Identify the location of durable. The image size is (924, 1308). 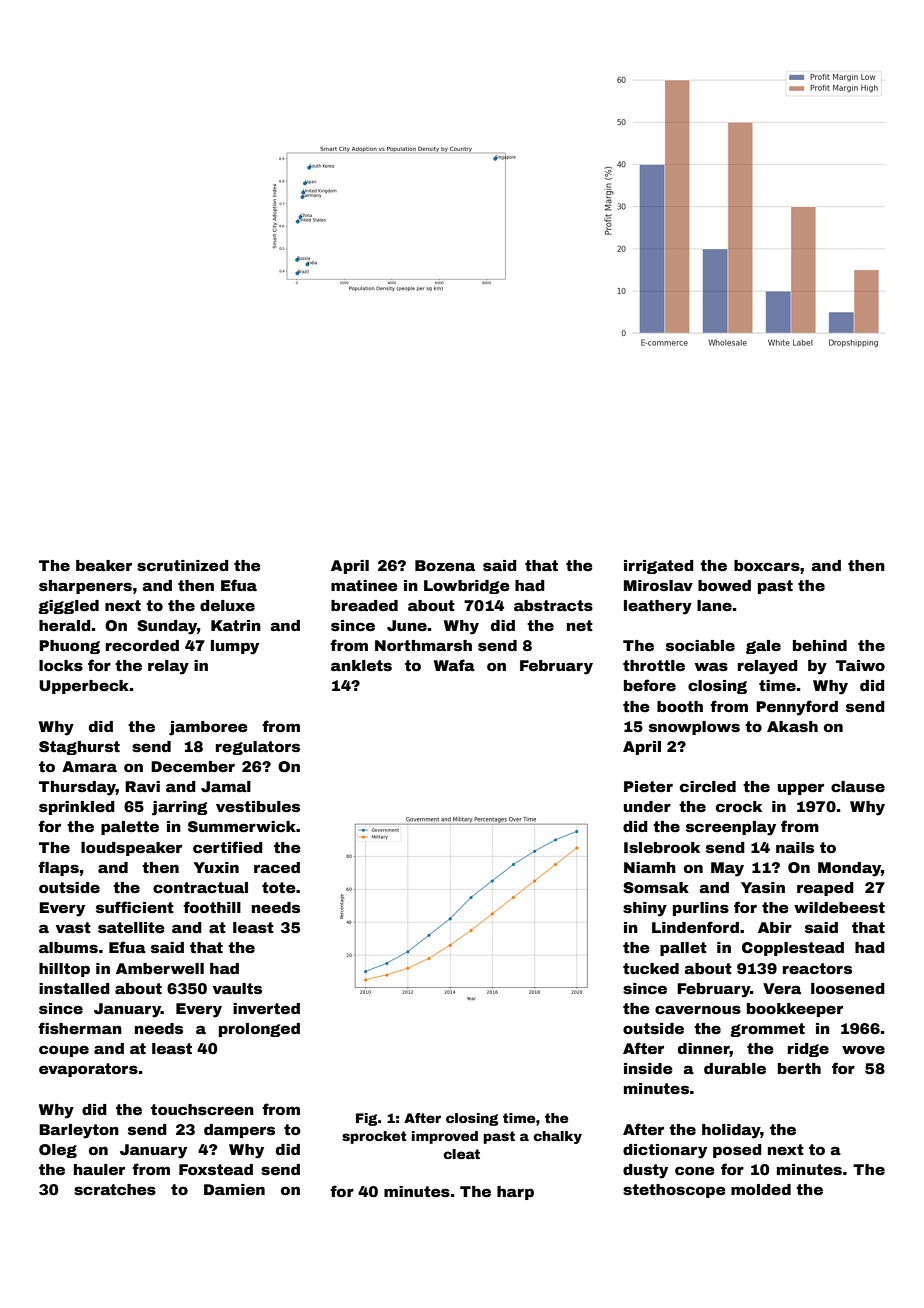
(735, 1068).
